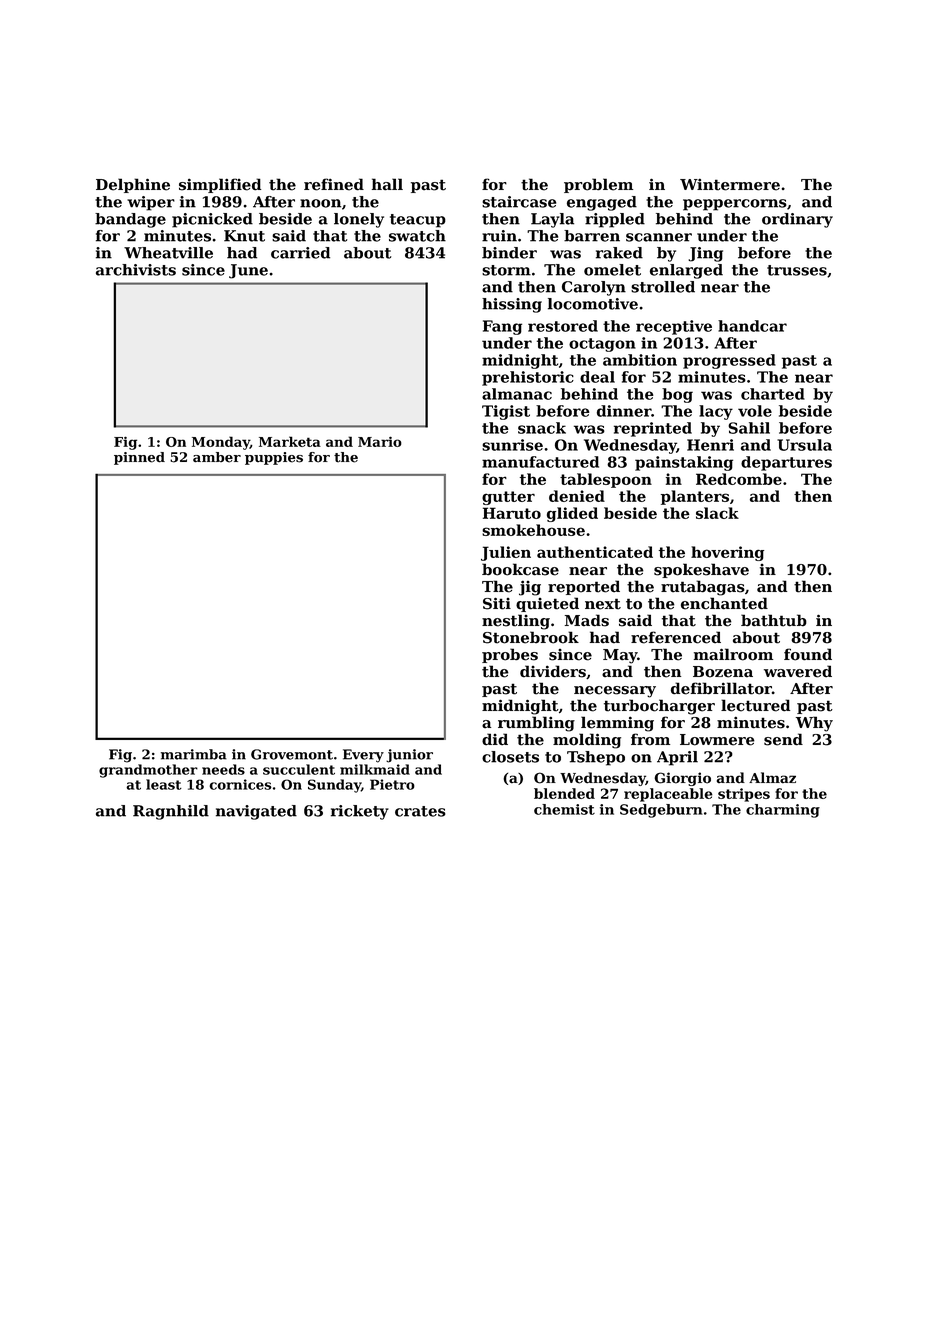 This document has height=1317, width=928. I want to click on Wintermere, so click(730, 184).
